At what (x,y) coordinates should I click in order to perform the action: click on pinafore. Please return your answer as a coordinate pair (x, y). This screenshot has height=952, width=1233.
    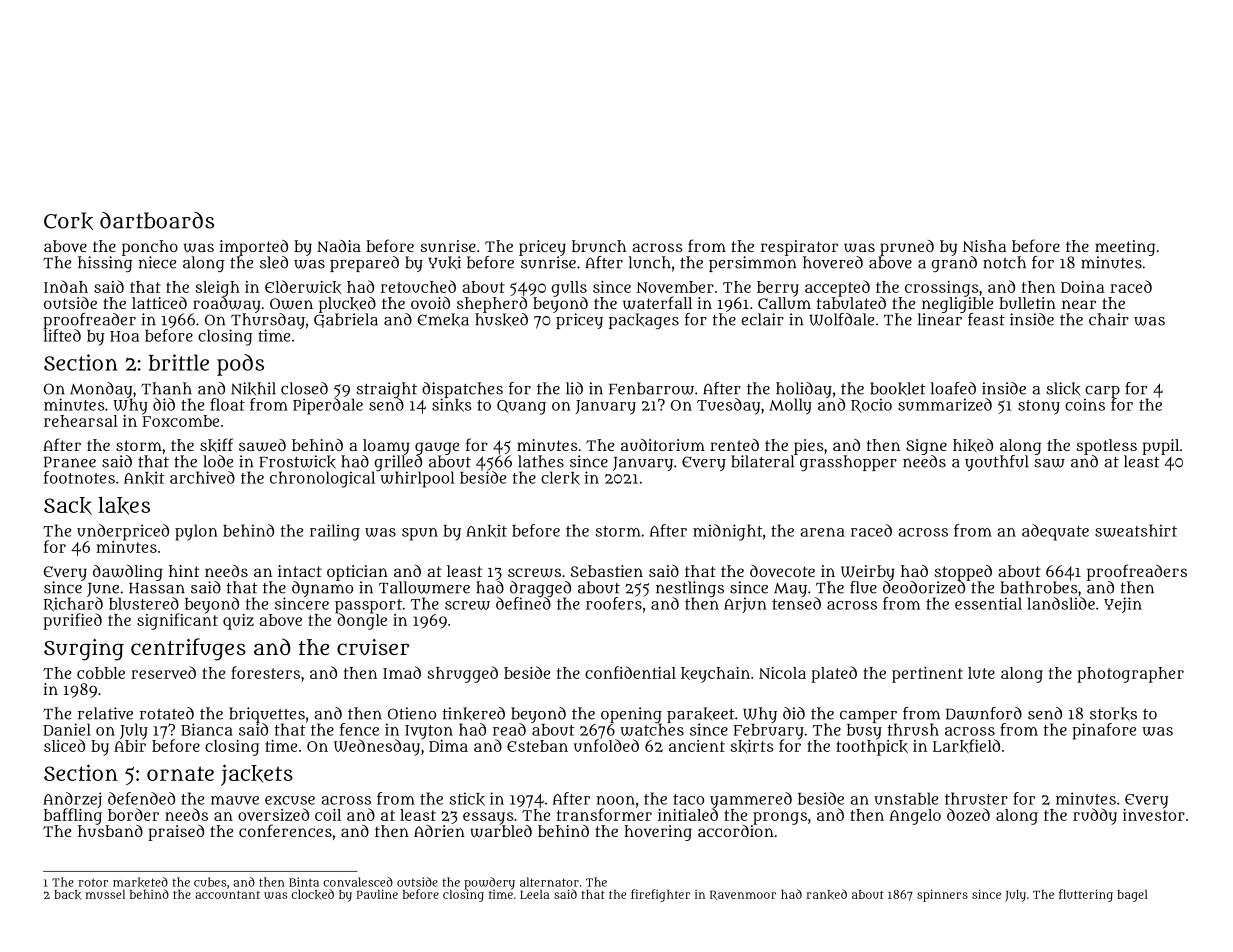
    Looking at the image, I should click on (1104, 731).
